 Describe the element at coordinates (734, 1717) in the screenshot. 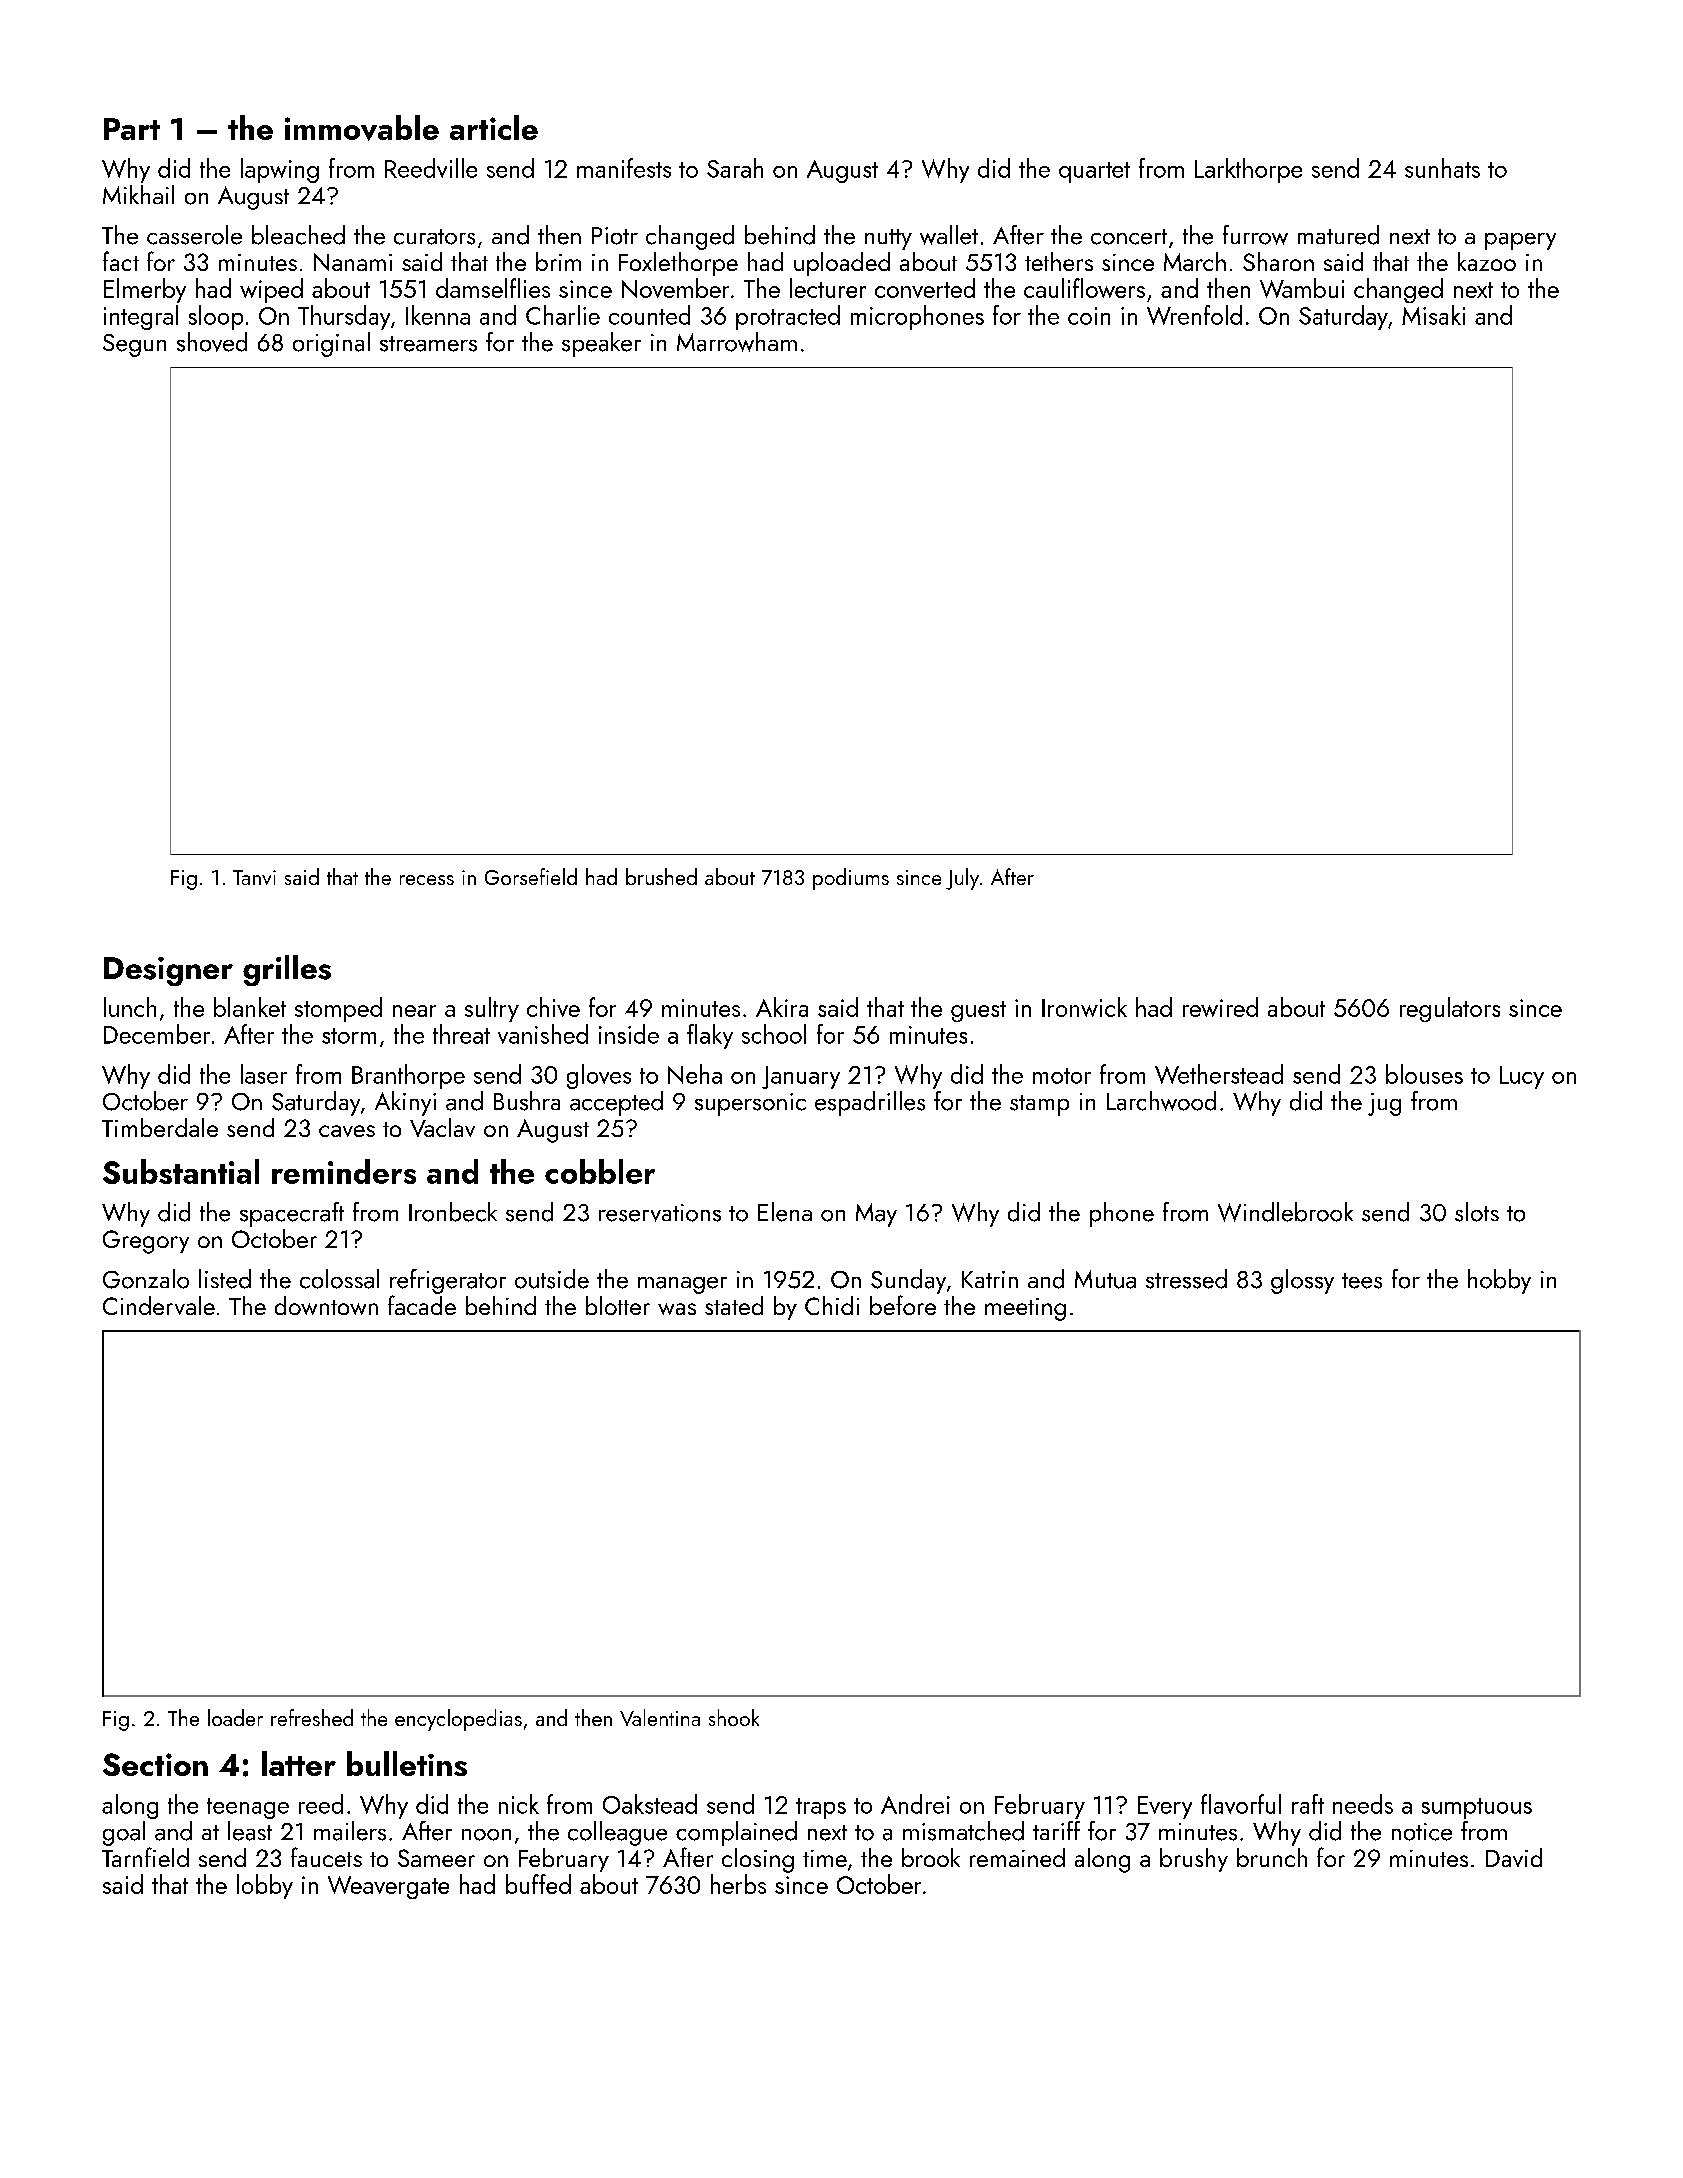

I see `shook` at that location.
